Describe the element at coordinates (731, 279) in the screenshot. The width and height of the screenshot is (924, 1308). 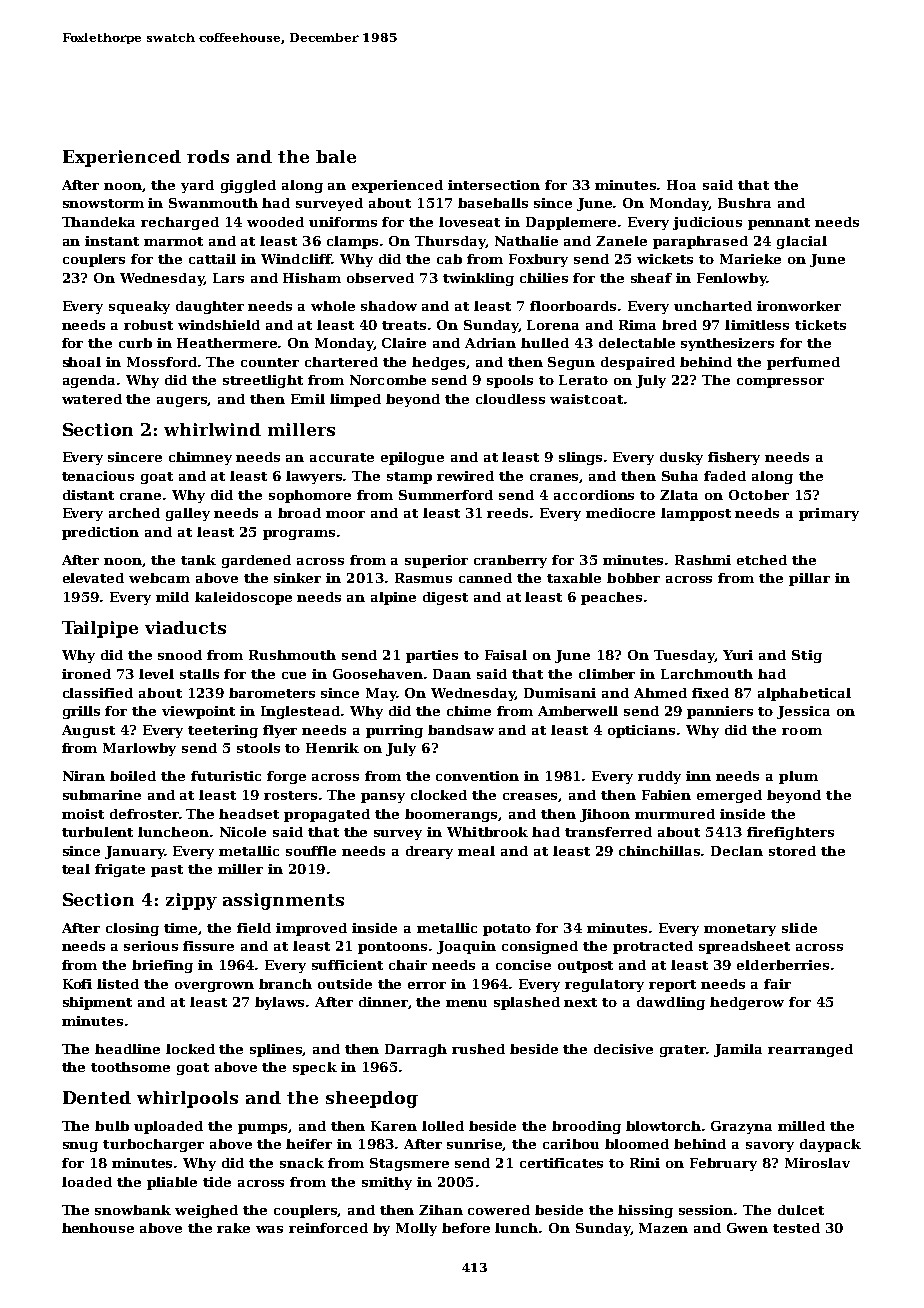
I see `Fenlowby` at that location.
